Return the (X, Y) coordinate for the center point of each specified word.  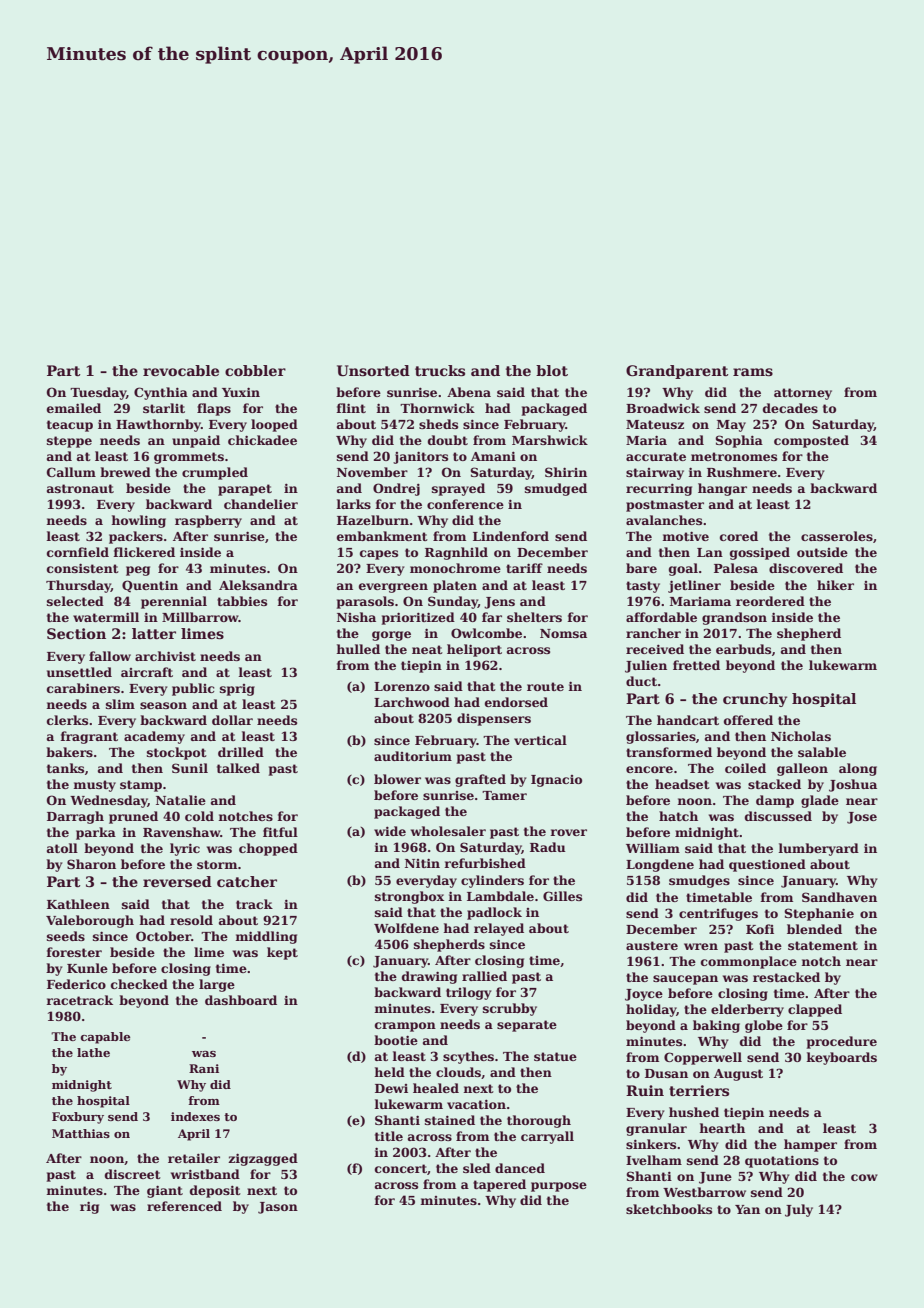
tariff (524, 568)
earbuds (743, 649)
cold (199, 816)
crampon (405, 1027)
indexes (195, 1116)
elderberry (747, 1010)
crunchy (755, 700)
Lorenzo (402, 686)
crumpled (215, 473)
